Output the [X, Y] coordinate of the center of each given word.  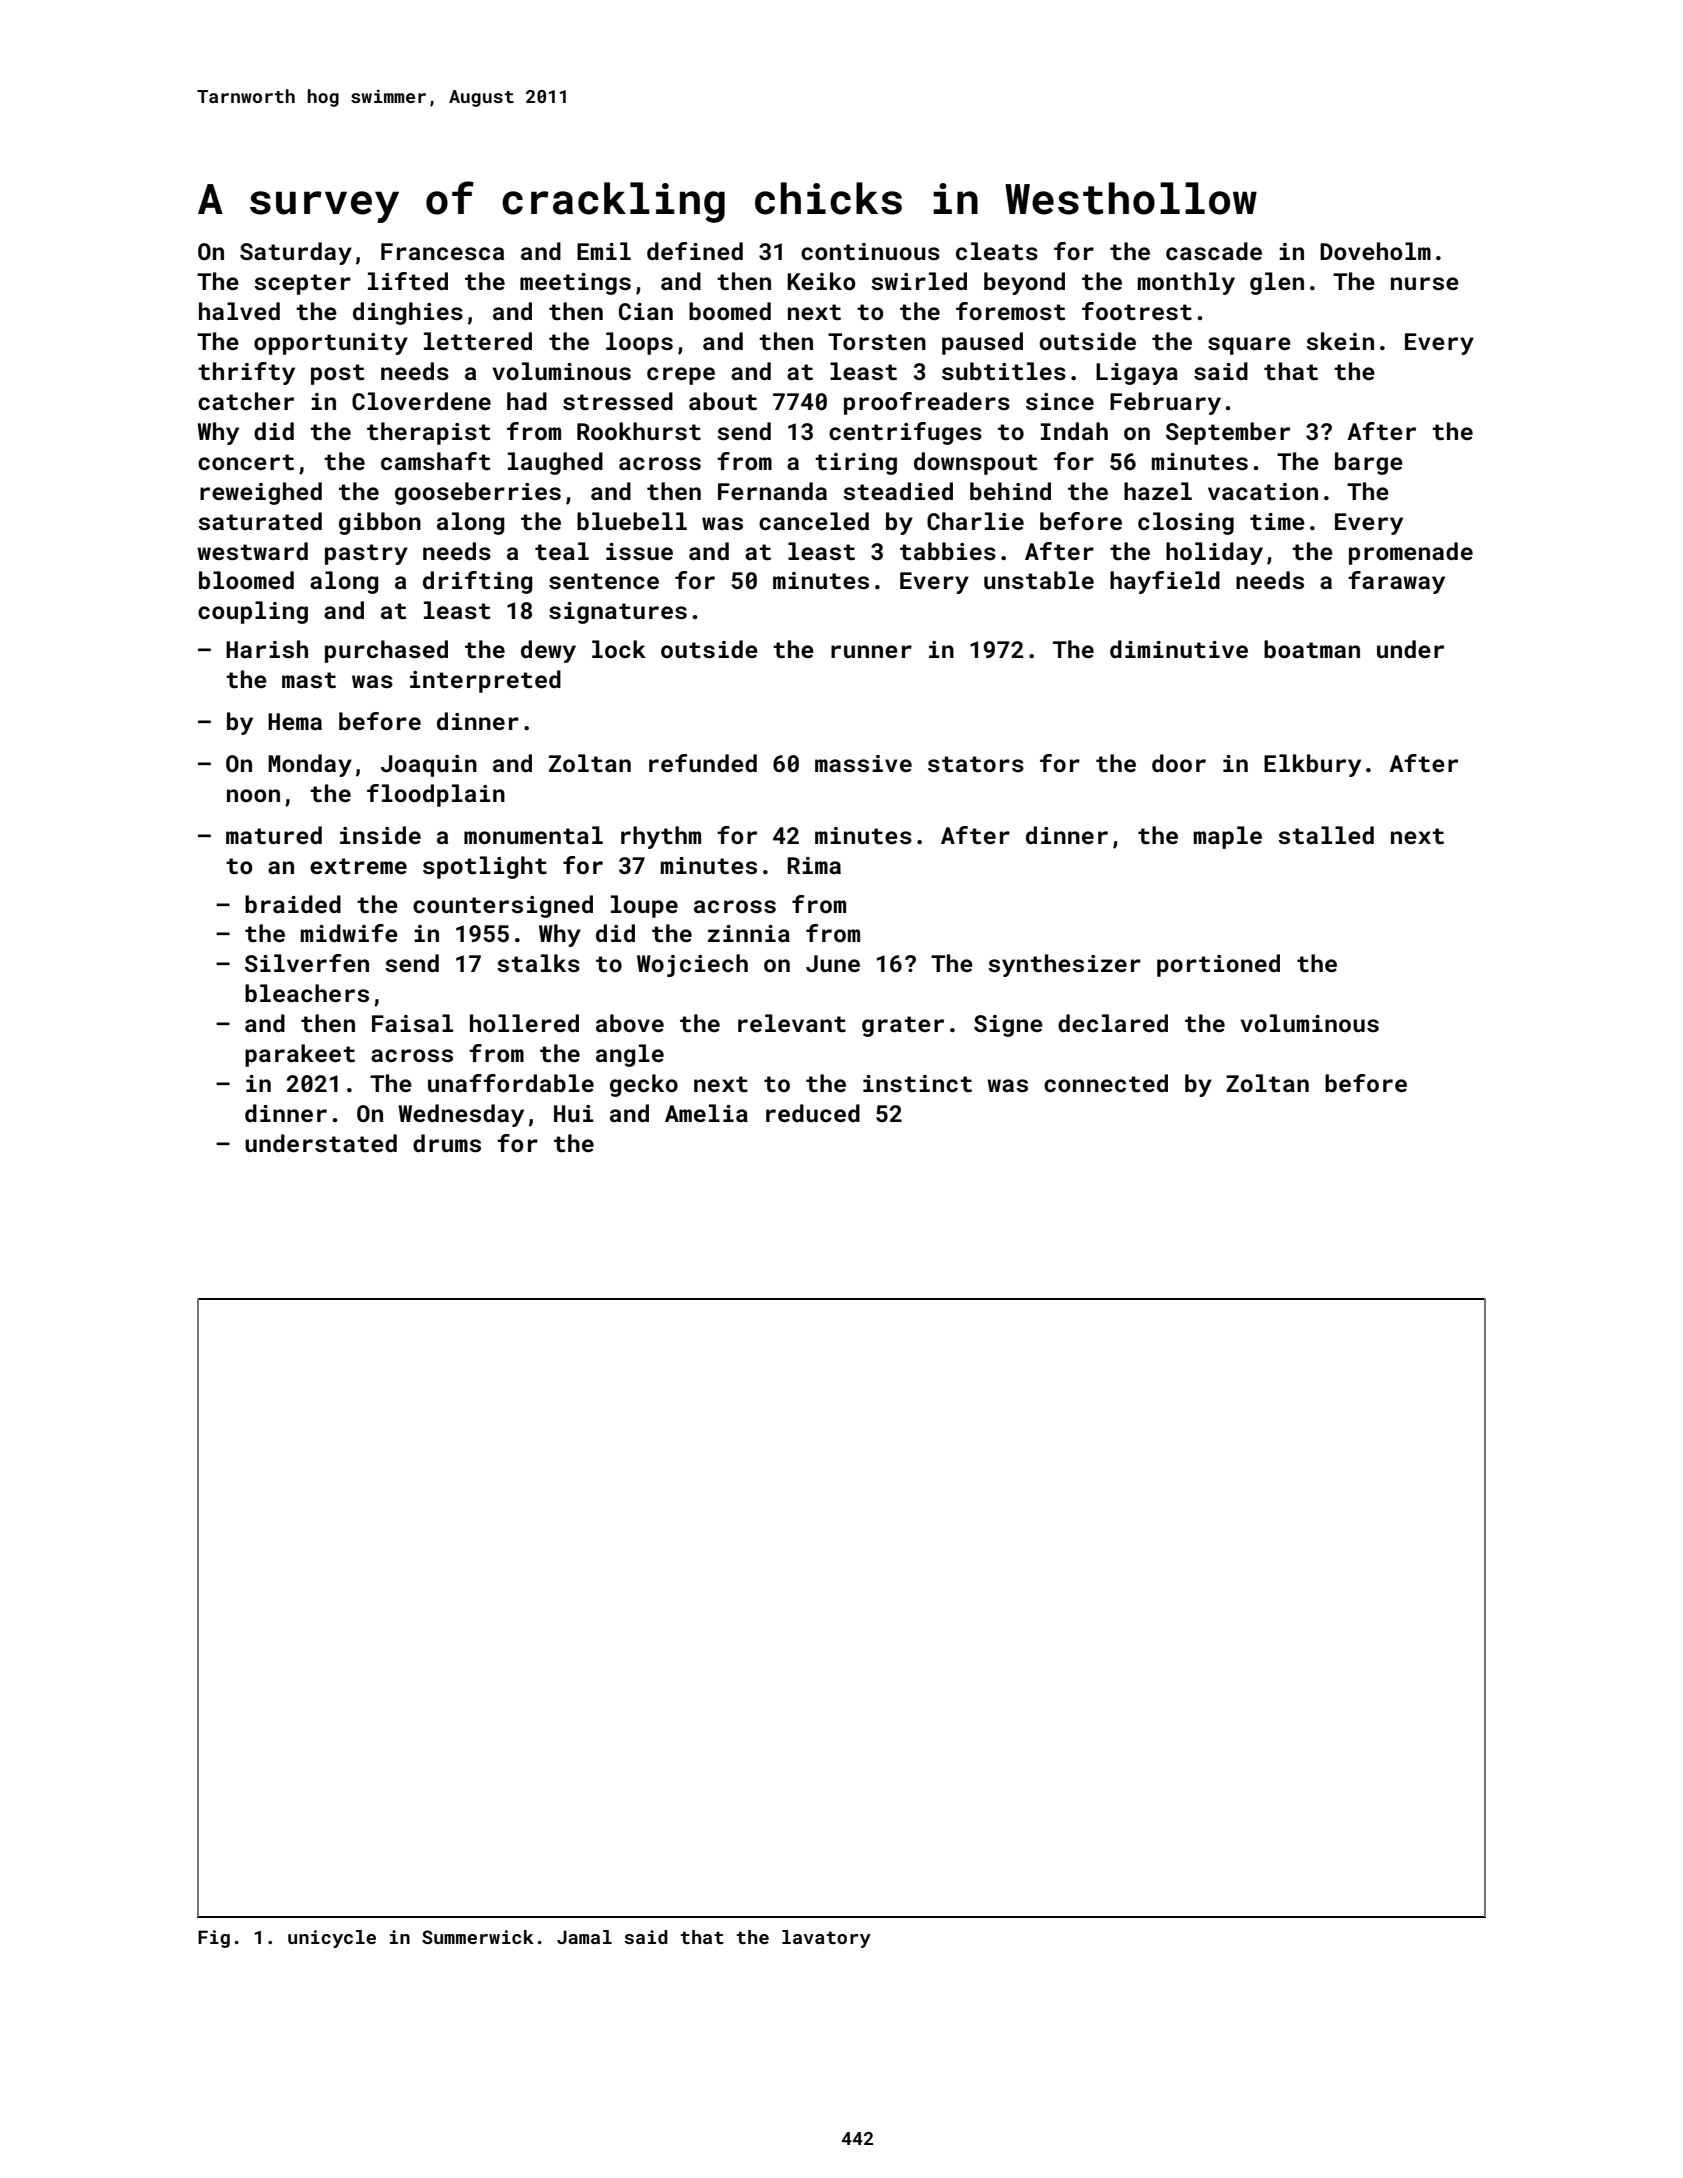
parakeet [300, 1055]
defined [695, 251]
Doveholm [1375, 251]
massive [863, 763]
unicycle [332, 1939]
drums [447, 1143]
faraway [1396, 582]
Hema [295, 721]
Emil [604, 251]
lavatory [826, 1939]
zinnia [749, 933]
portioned [1218, 965]
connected [1106, 1083]
